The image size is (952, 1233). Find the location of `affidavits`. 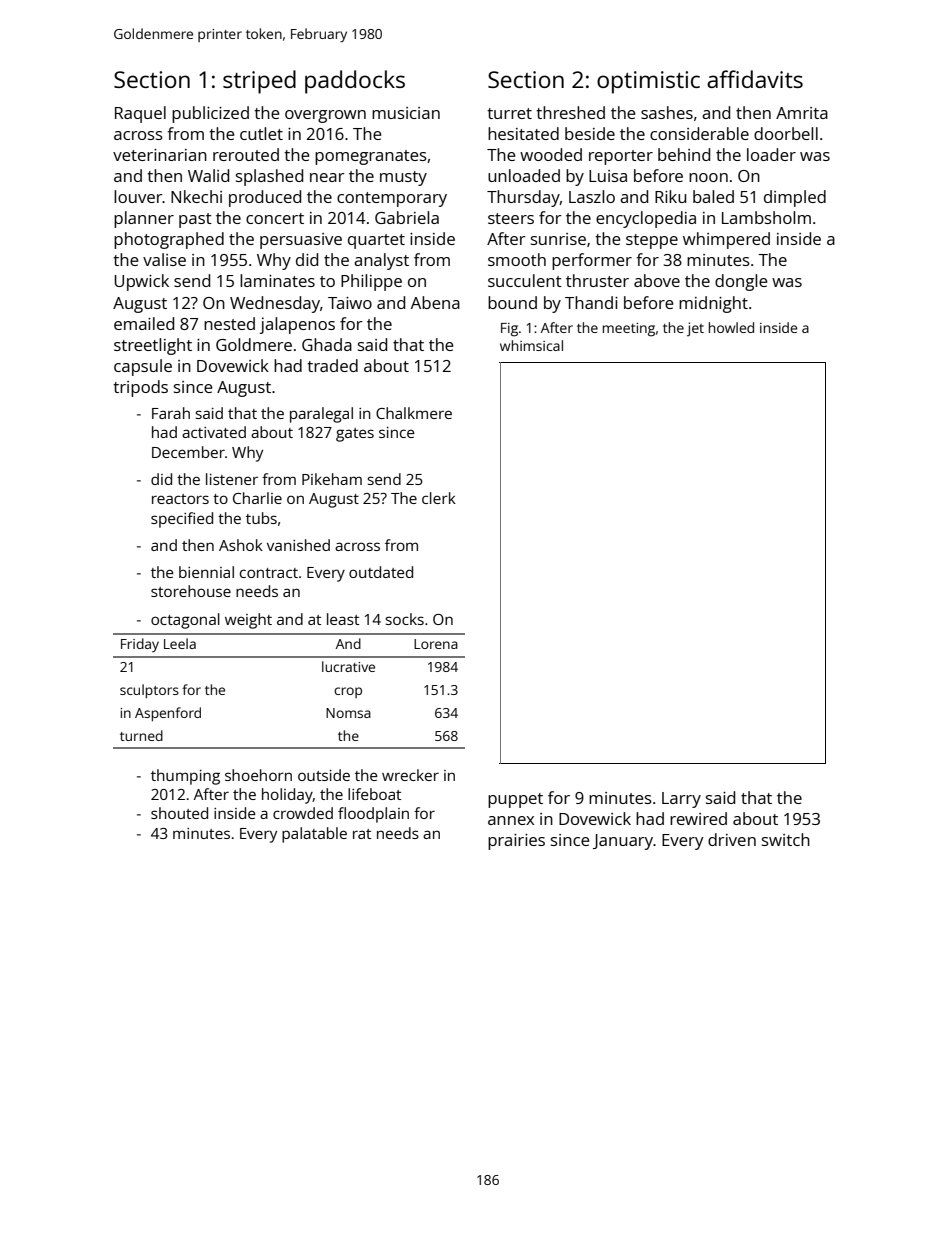

affidavits is located at coordinates (755, 79).
